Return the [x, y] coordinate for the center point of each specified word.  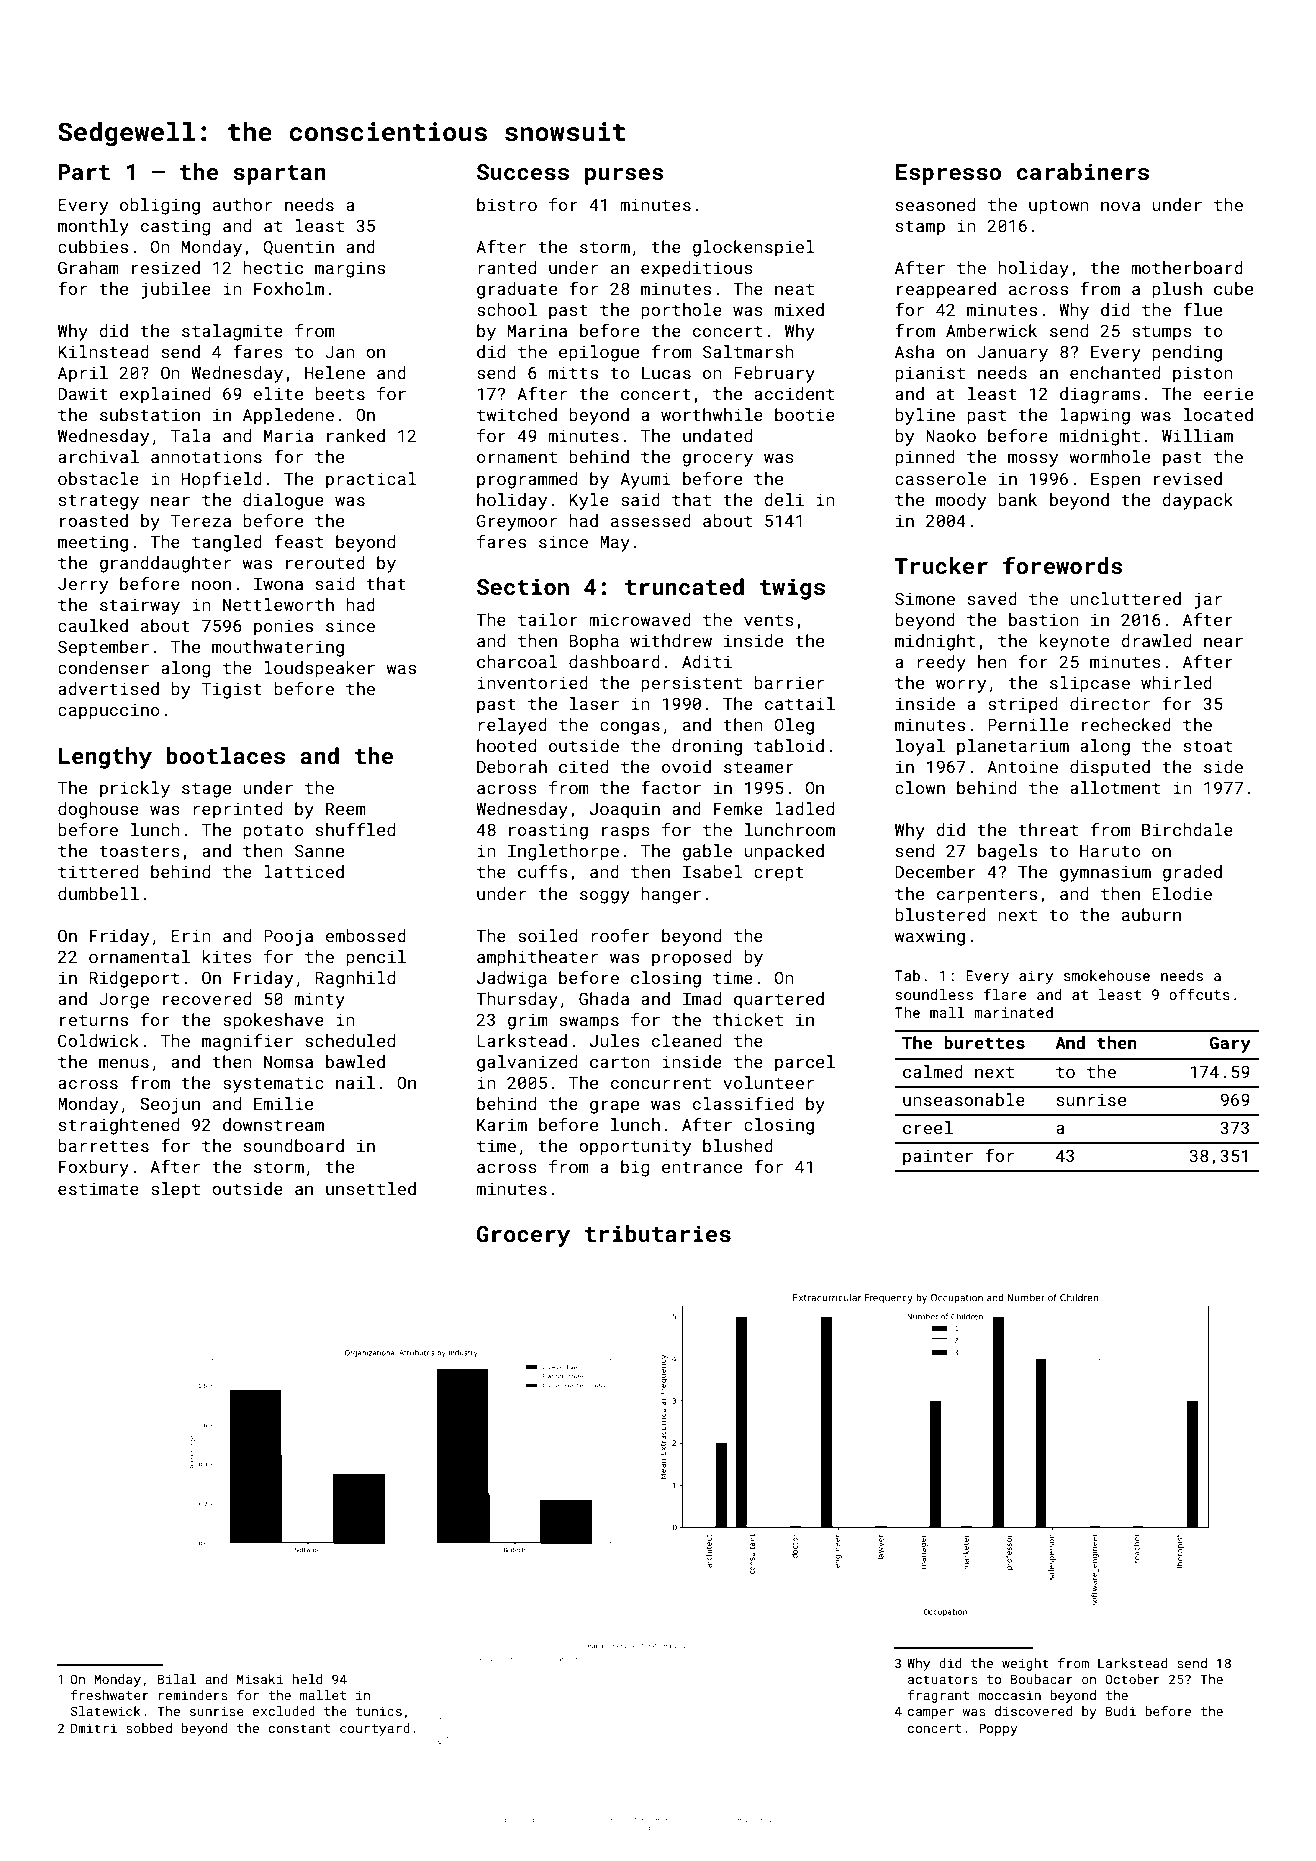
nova [1120, 206]
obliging [160, 206]
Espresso [948, 174]
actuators [943, 1679]
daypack [1197, 501]
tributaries [658, 1233]
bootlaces [225, 755]
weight [1025, 1664]
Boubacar [1042, 1679]
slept [175, 1190]
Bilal [177, 1679]
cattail [800, 703]
